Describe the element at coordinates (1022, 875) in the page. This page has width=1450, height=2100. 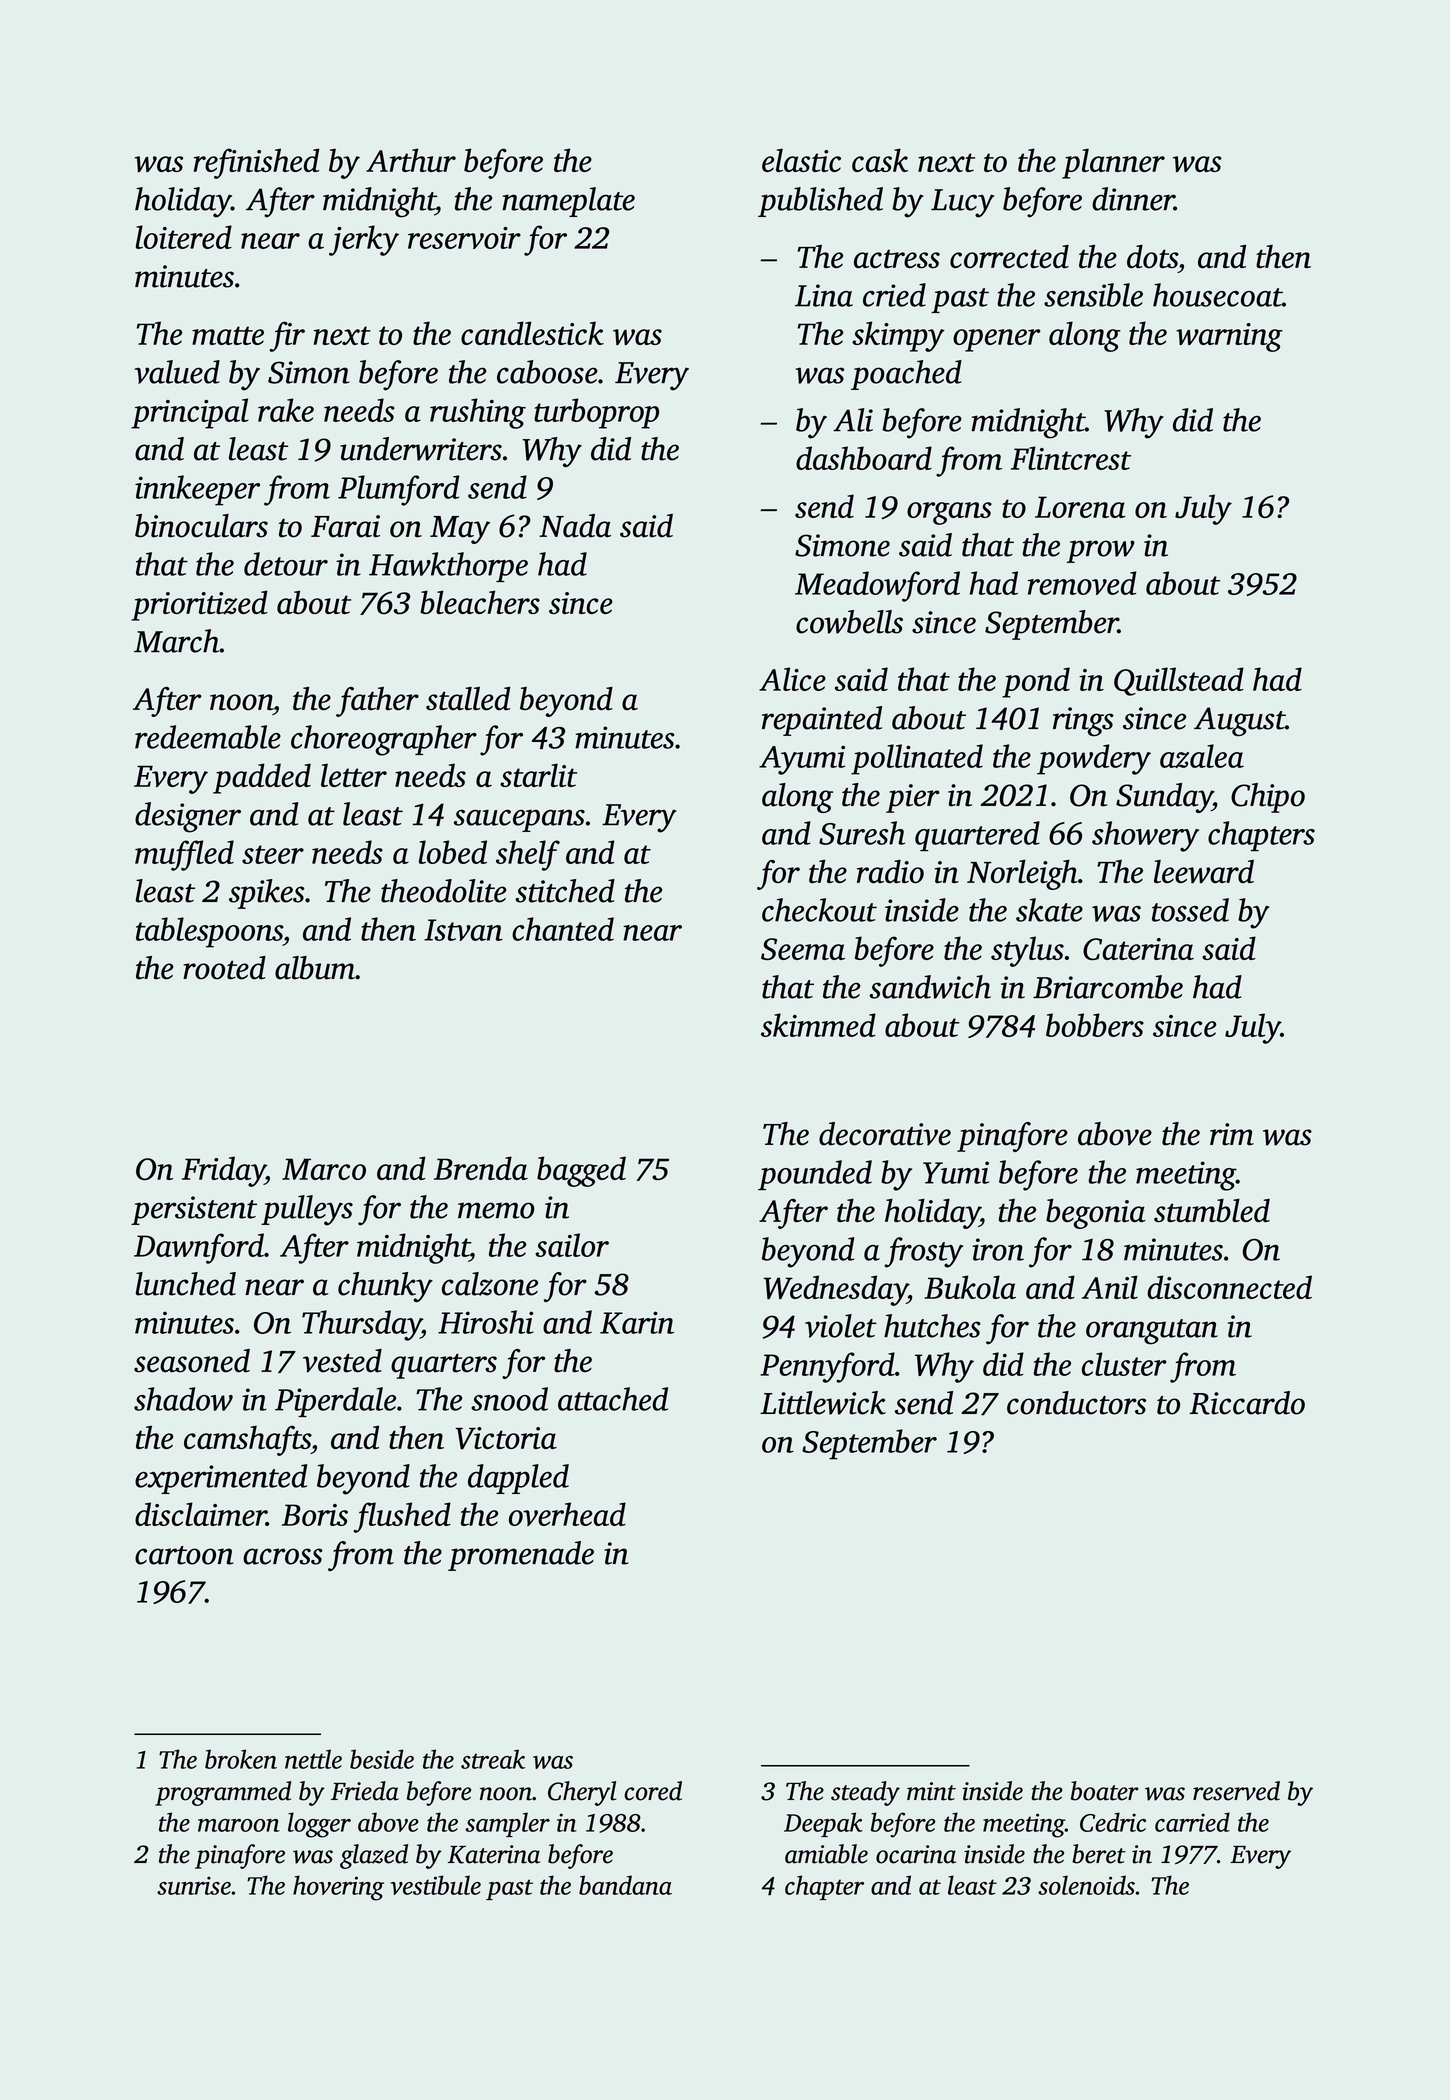
I see `Norleigh` at that location.
